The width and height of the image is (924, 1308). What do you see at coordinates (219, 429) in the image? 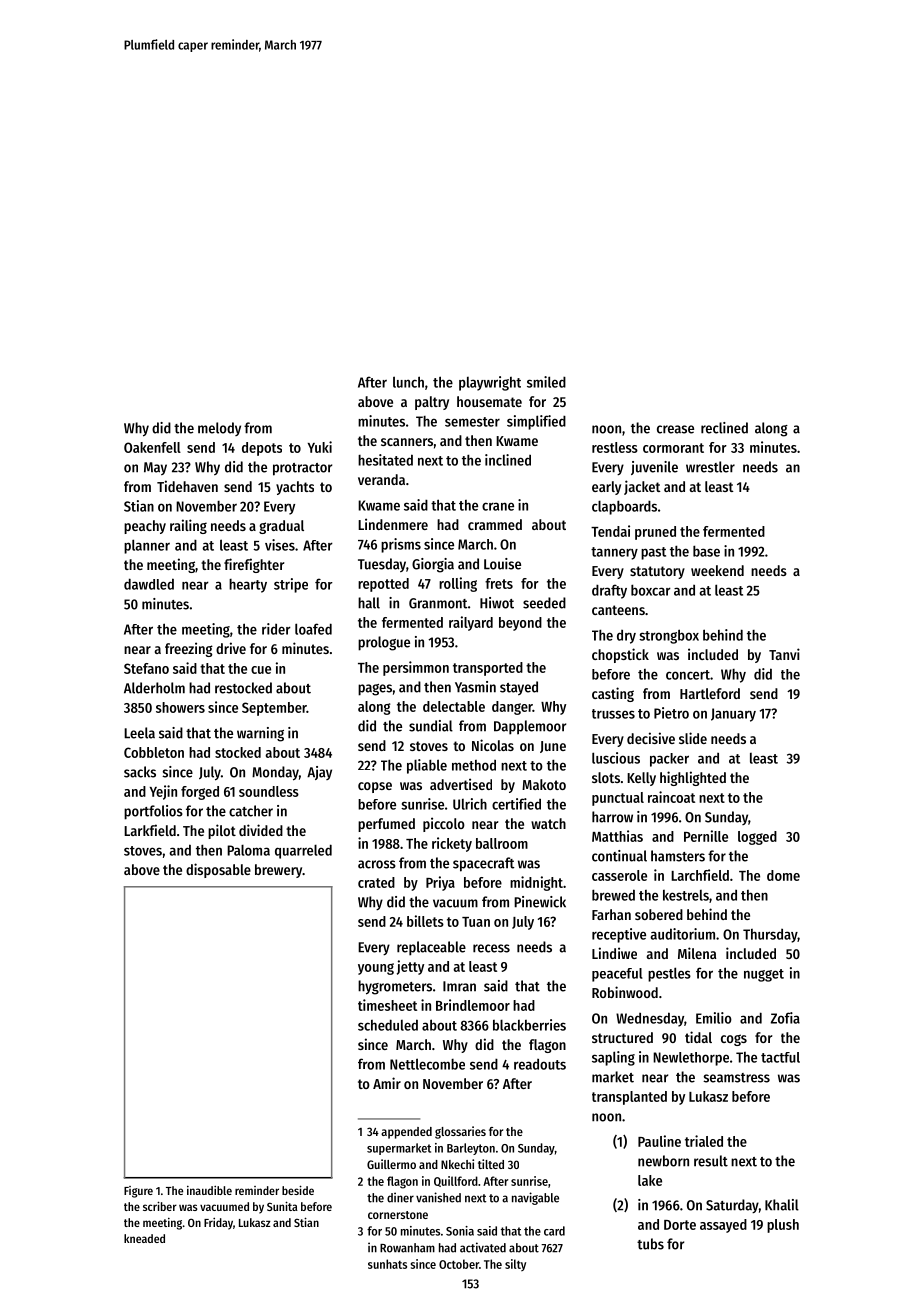
I see `melody` at bounding box center [219, 429].
